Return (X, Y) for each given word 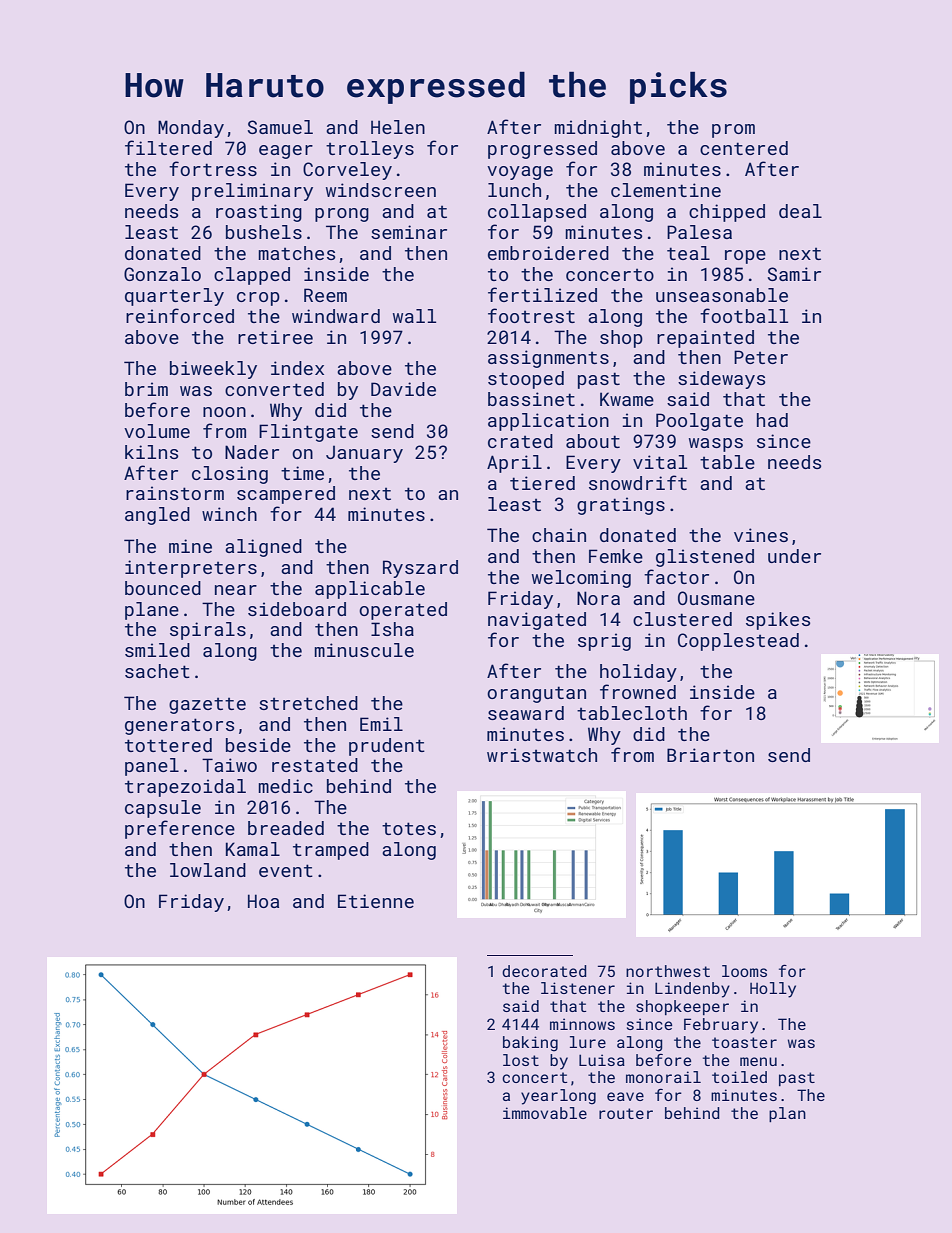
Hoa (263, 901)
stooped (526, 380)
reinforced (180, 315)
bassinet (531, 399)
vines (761, 535)
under (794, 556)
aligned (263, 548)
